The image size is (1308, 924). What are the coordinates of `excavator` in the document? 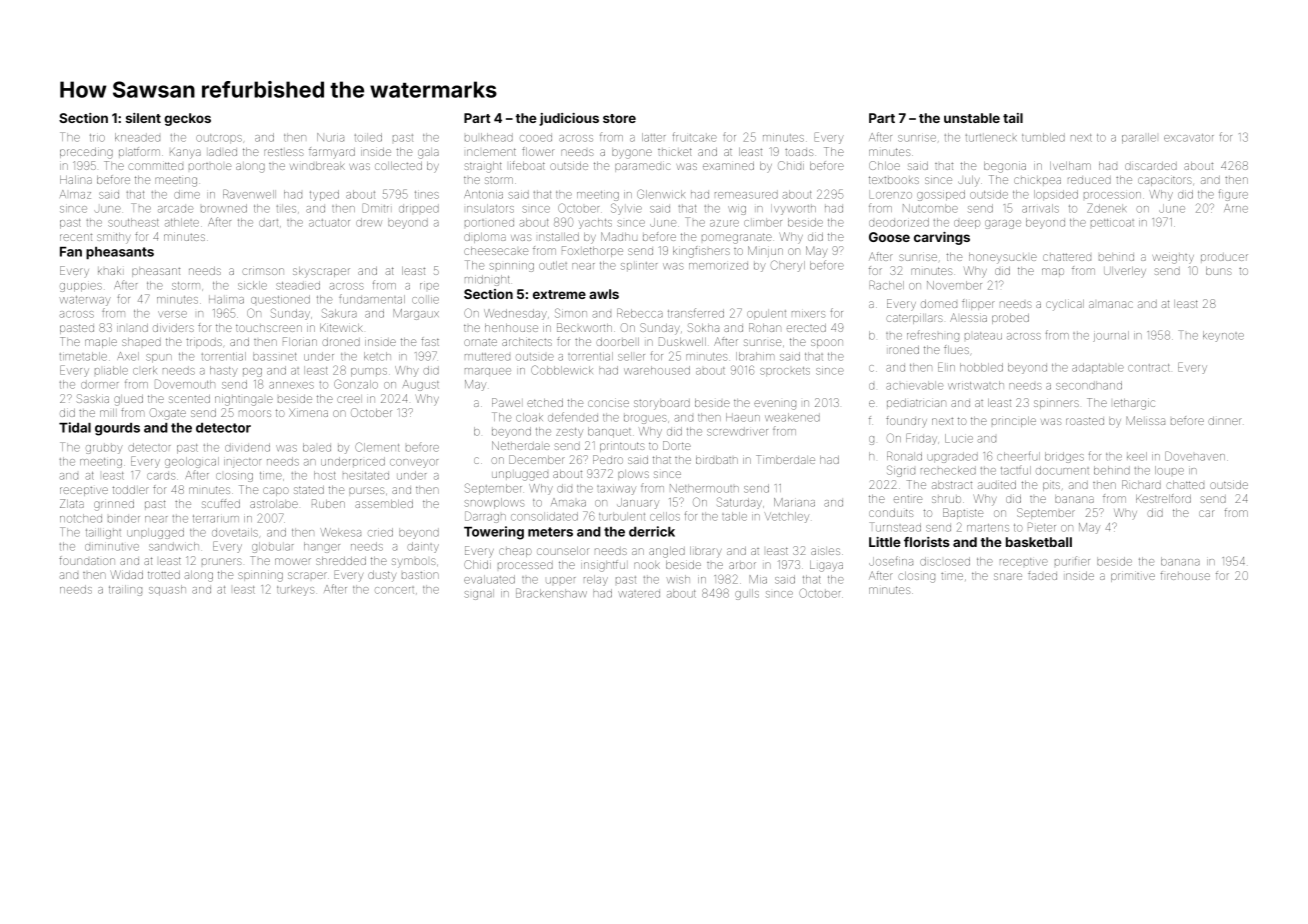 It's located at (1189, 138).
